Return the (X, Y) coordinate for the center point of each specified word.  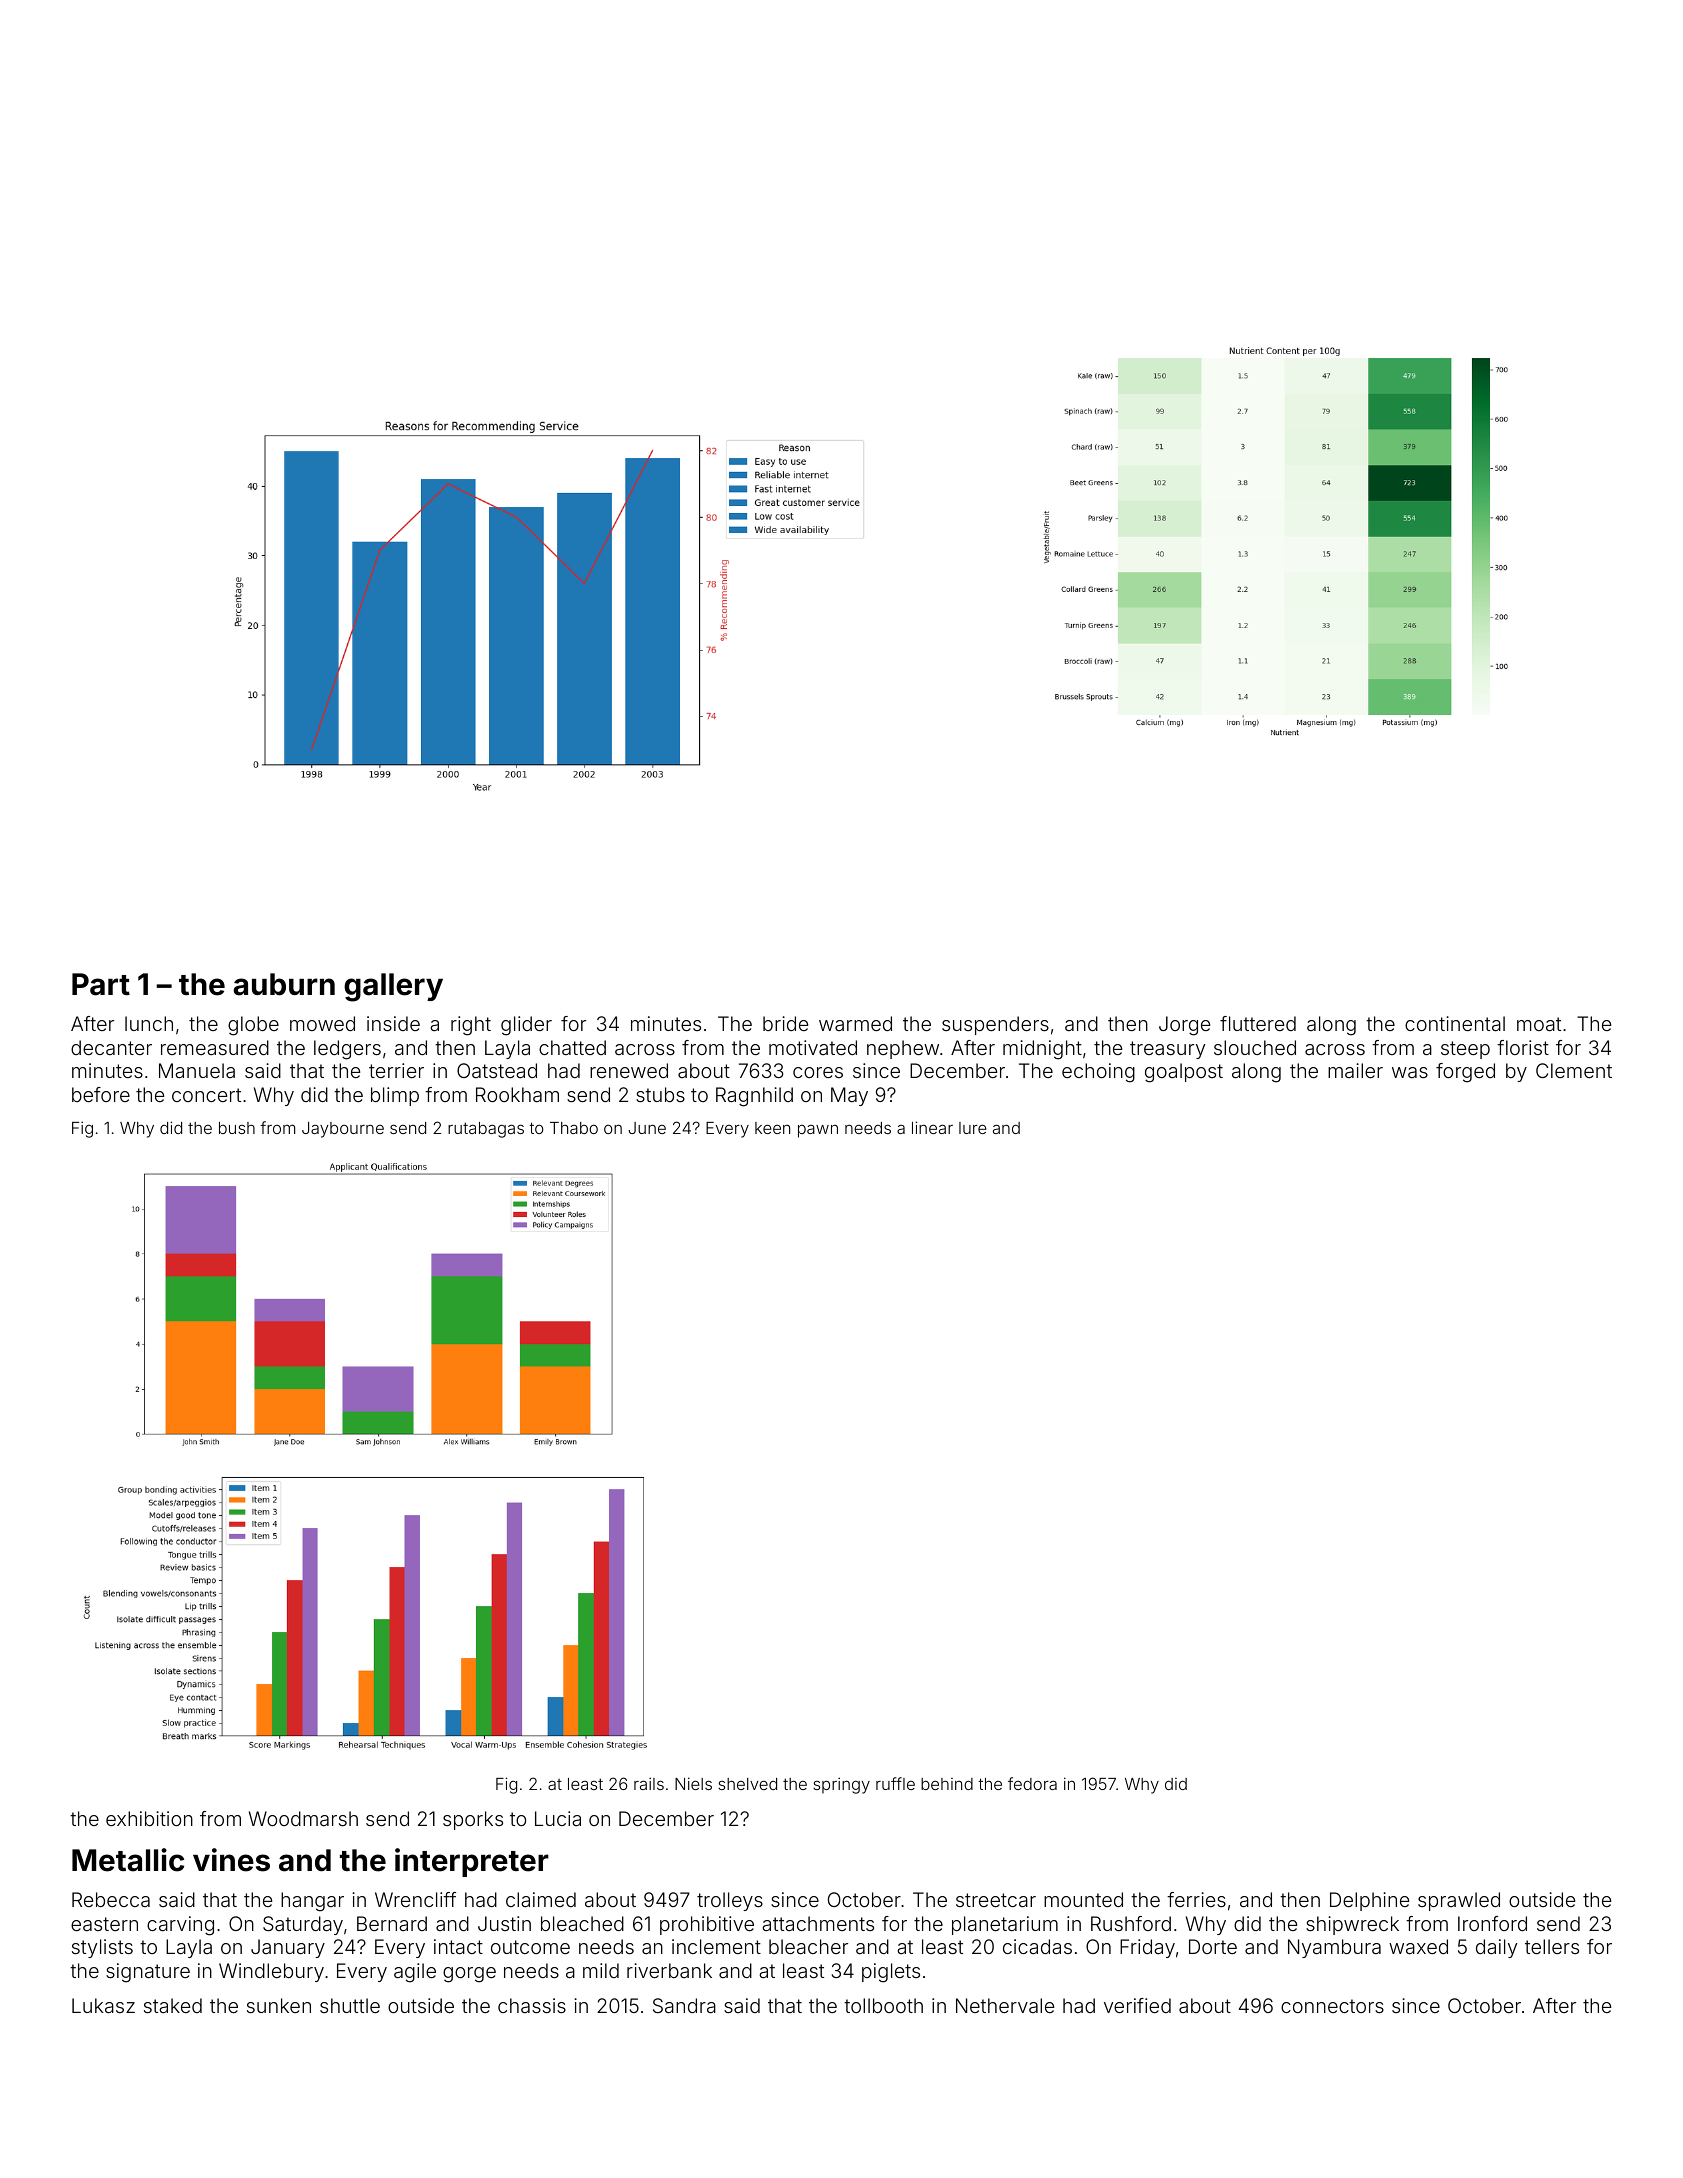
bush (237, 1128)
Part (101, 984)
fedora (1032, 1783)
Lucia (558, 1818)
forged (1465, 1073)
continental (1455, 1023)
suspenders (995, 1025)
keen (772, 1128)
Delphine (1369, 1901)
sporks (473, 1820)
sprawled (1459, 1901)
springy (841, 1785)
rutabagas (486, 1130)
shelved (747, 1784)
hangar (312, 1902)
